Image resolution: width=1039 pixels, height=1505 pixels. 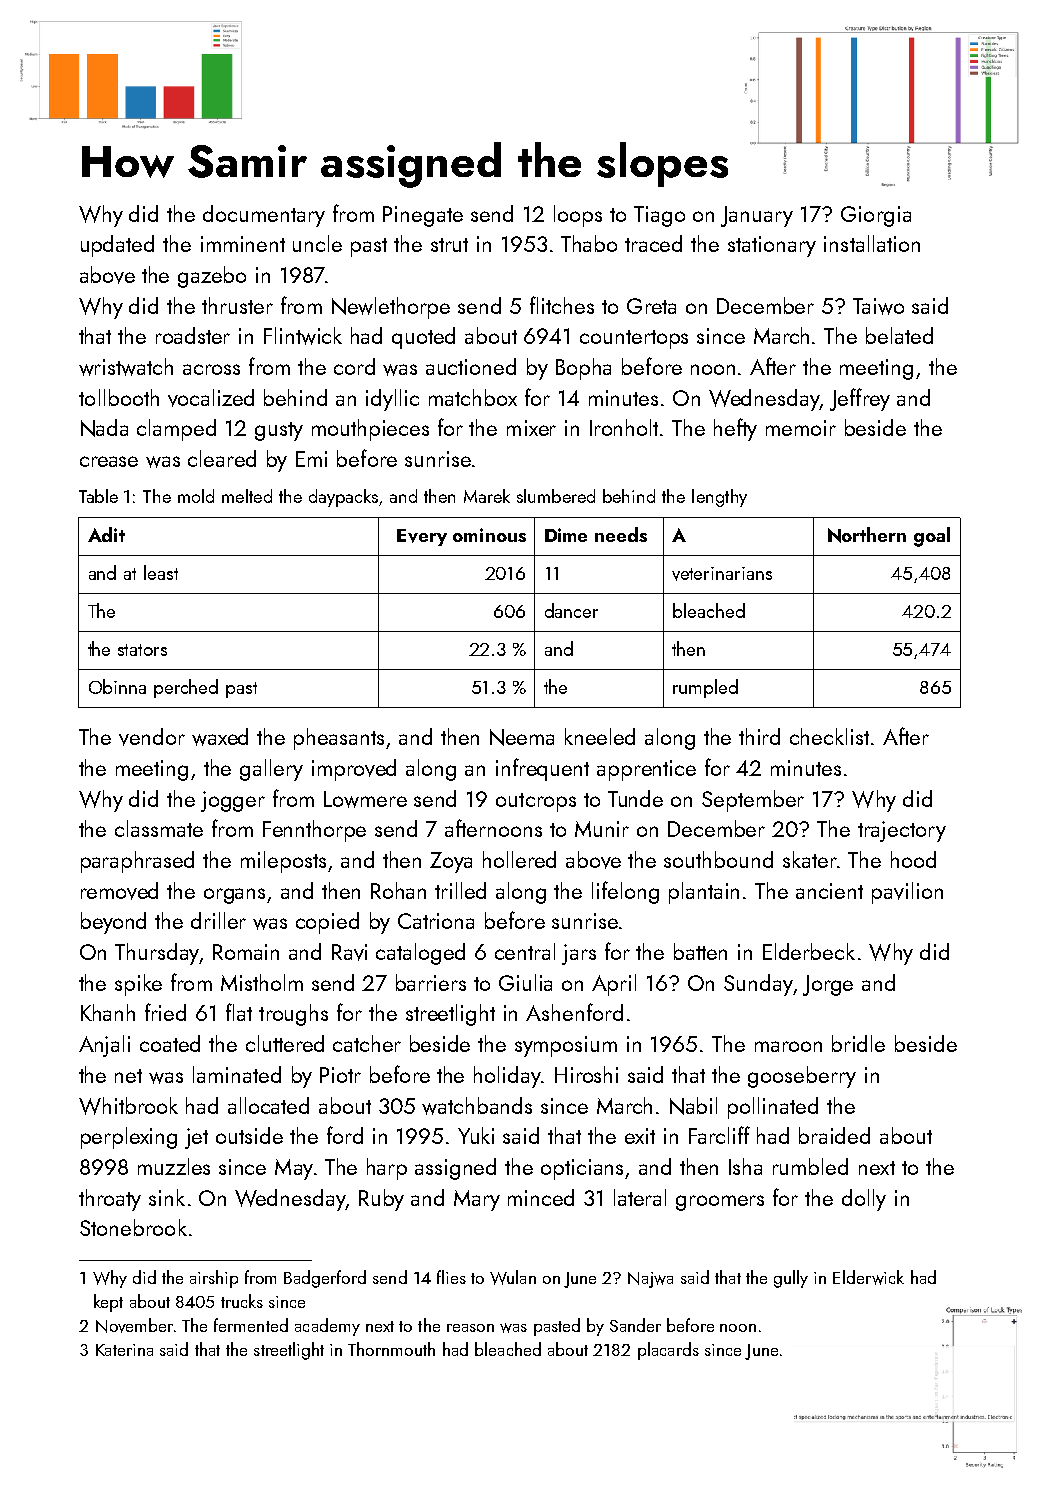 What do you see at coordinates (578, 216) in the screenshot?
I see `loops` at bounding box center [578, 216].
